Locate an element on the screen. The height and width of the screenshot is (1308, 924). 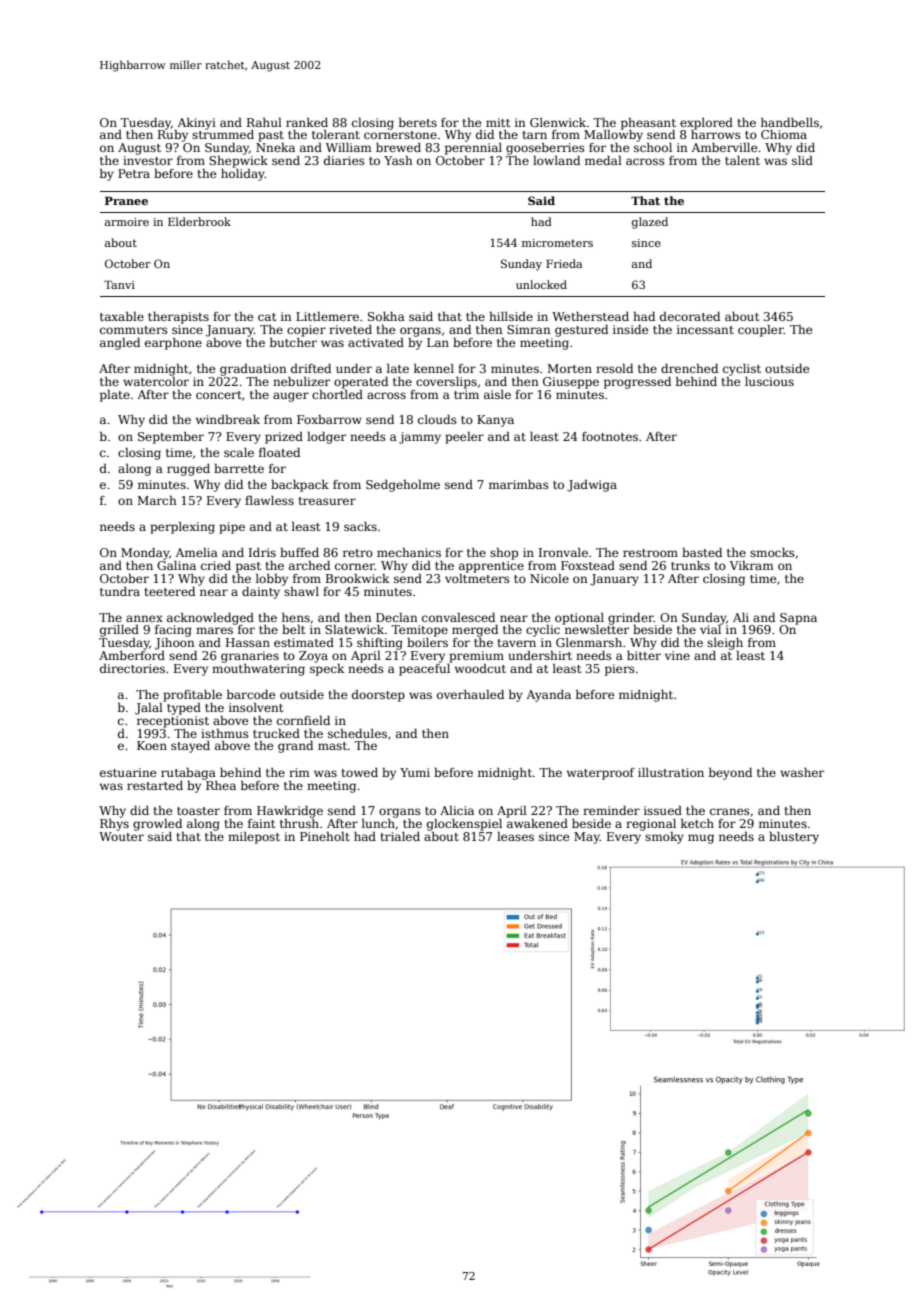
concert is located at coordinates (219, 395).
